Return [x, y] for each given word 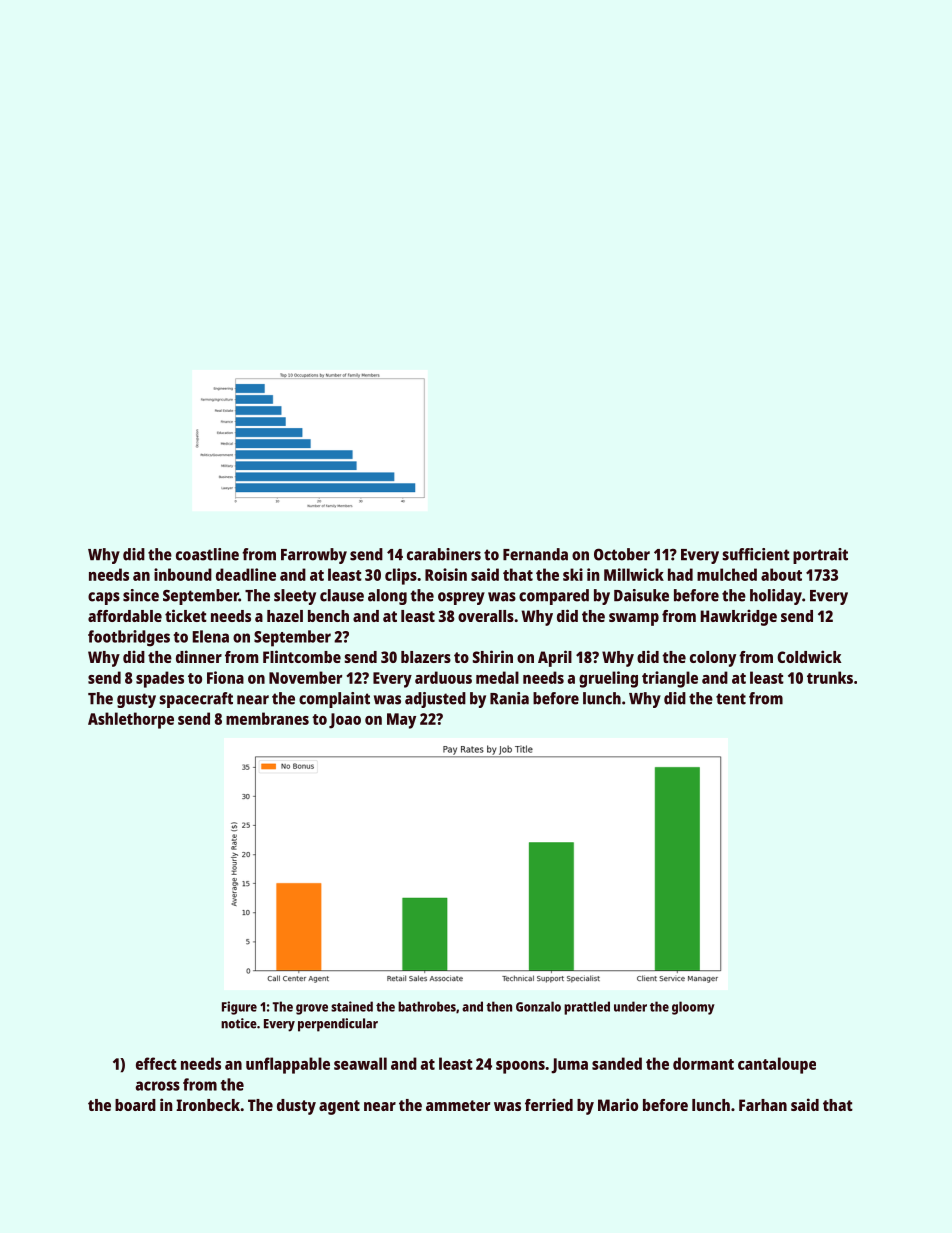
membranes [267, 718]
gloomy [693, 1008]
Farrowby [314, 556]
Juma [569, 1066]
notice [239, 1023]
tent [731, 699]
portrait [820, 556]
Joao [345, 721]
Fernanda [535, 554]
